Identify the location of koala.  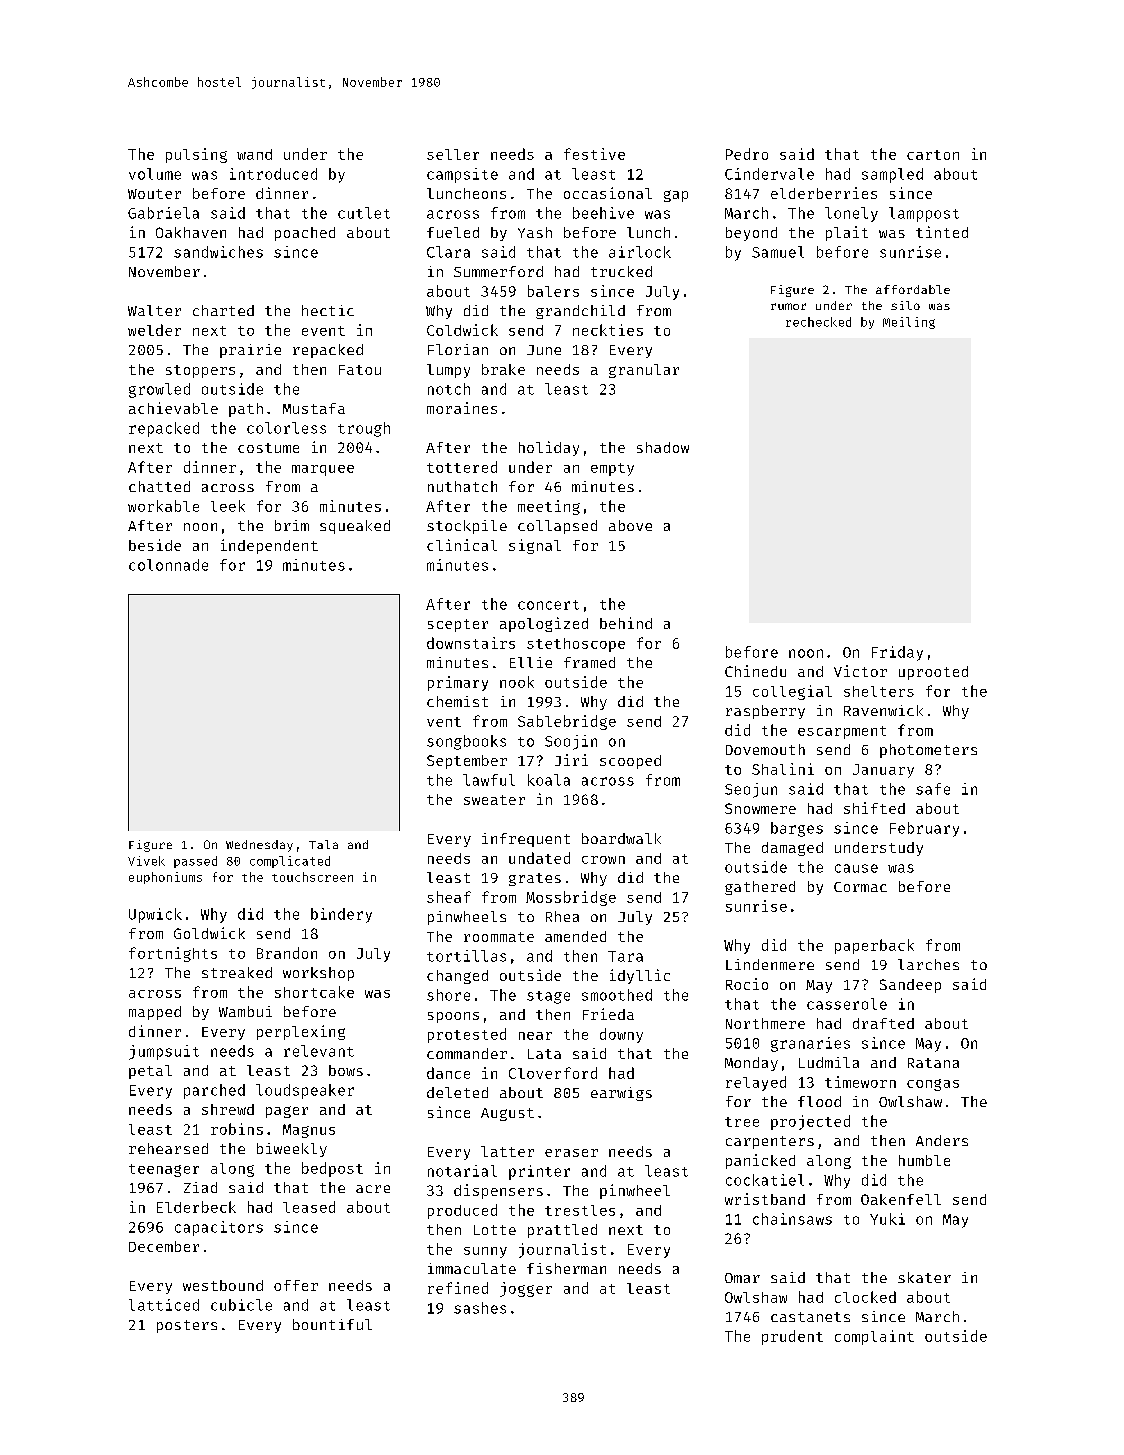
(549, 780).
